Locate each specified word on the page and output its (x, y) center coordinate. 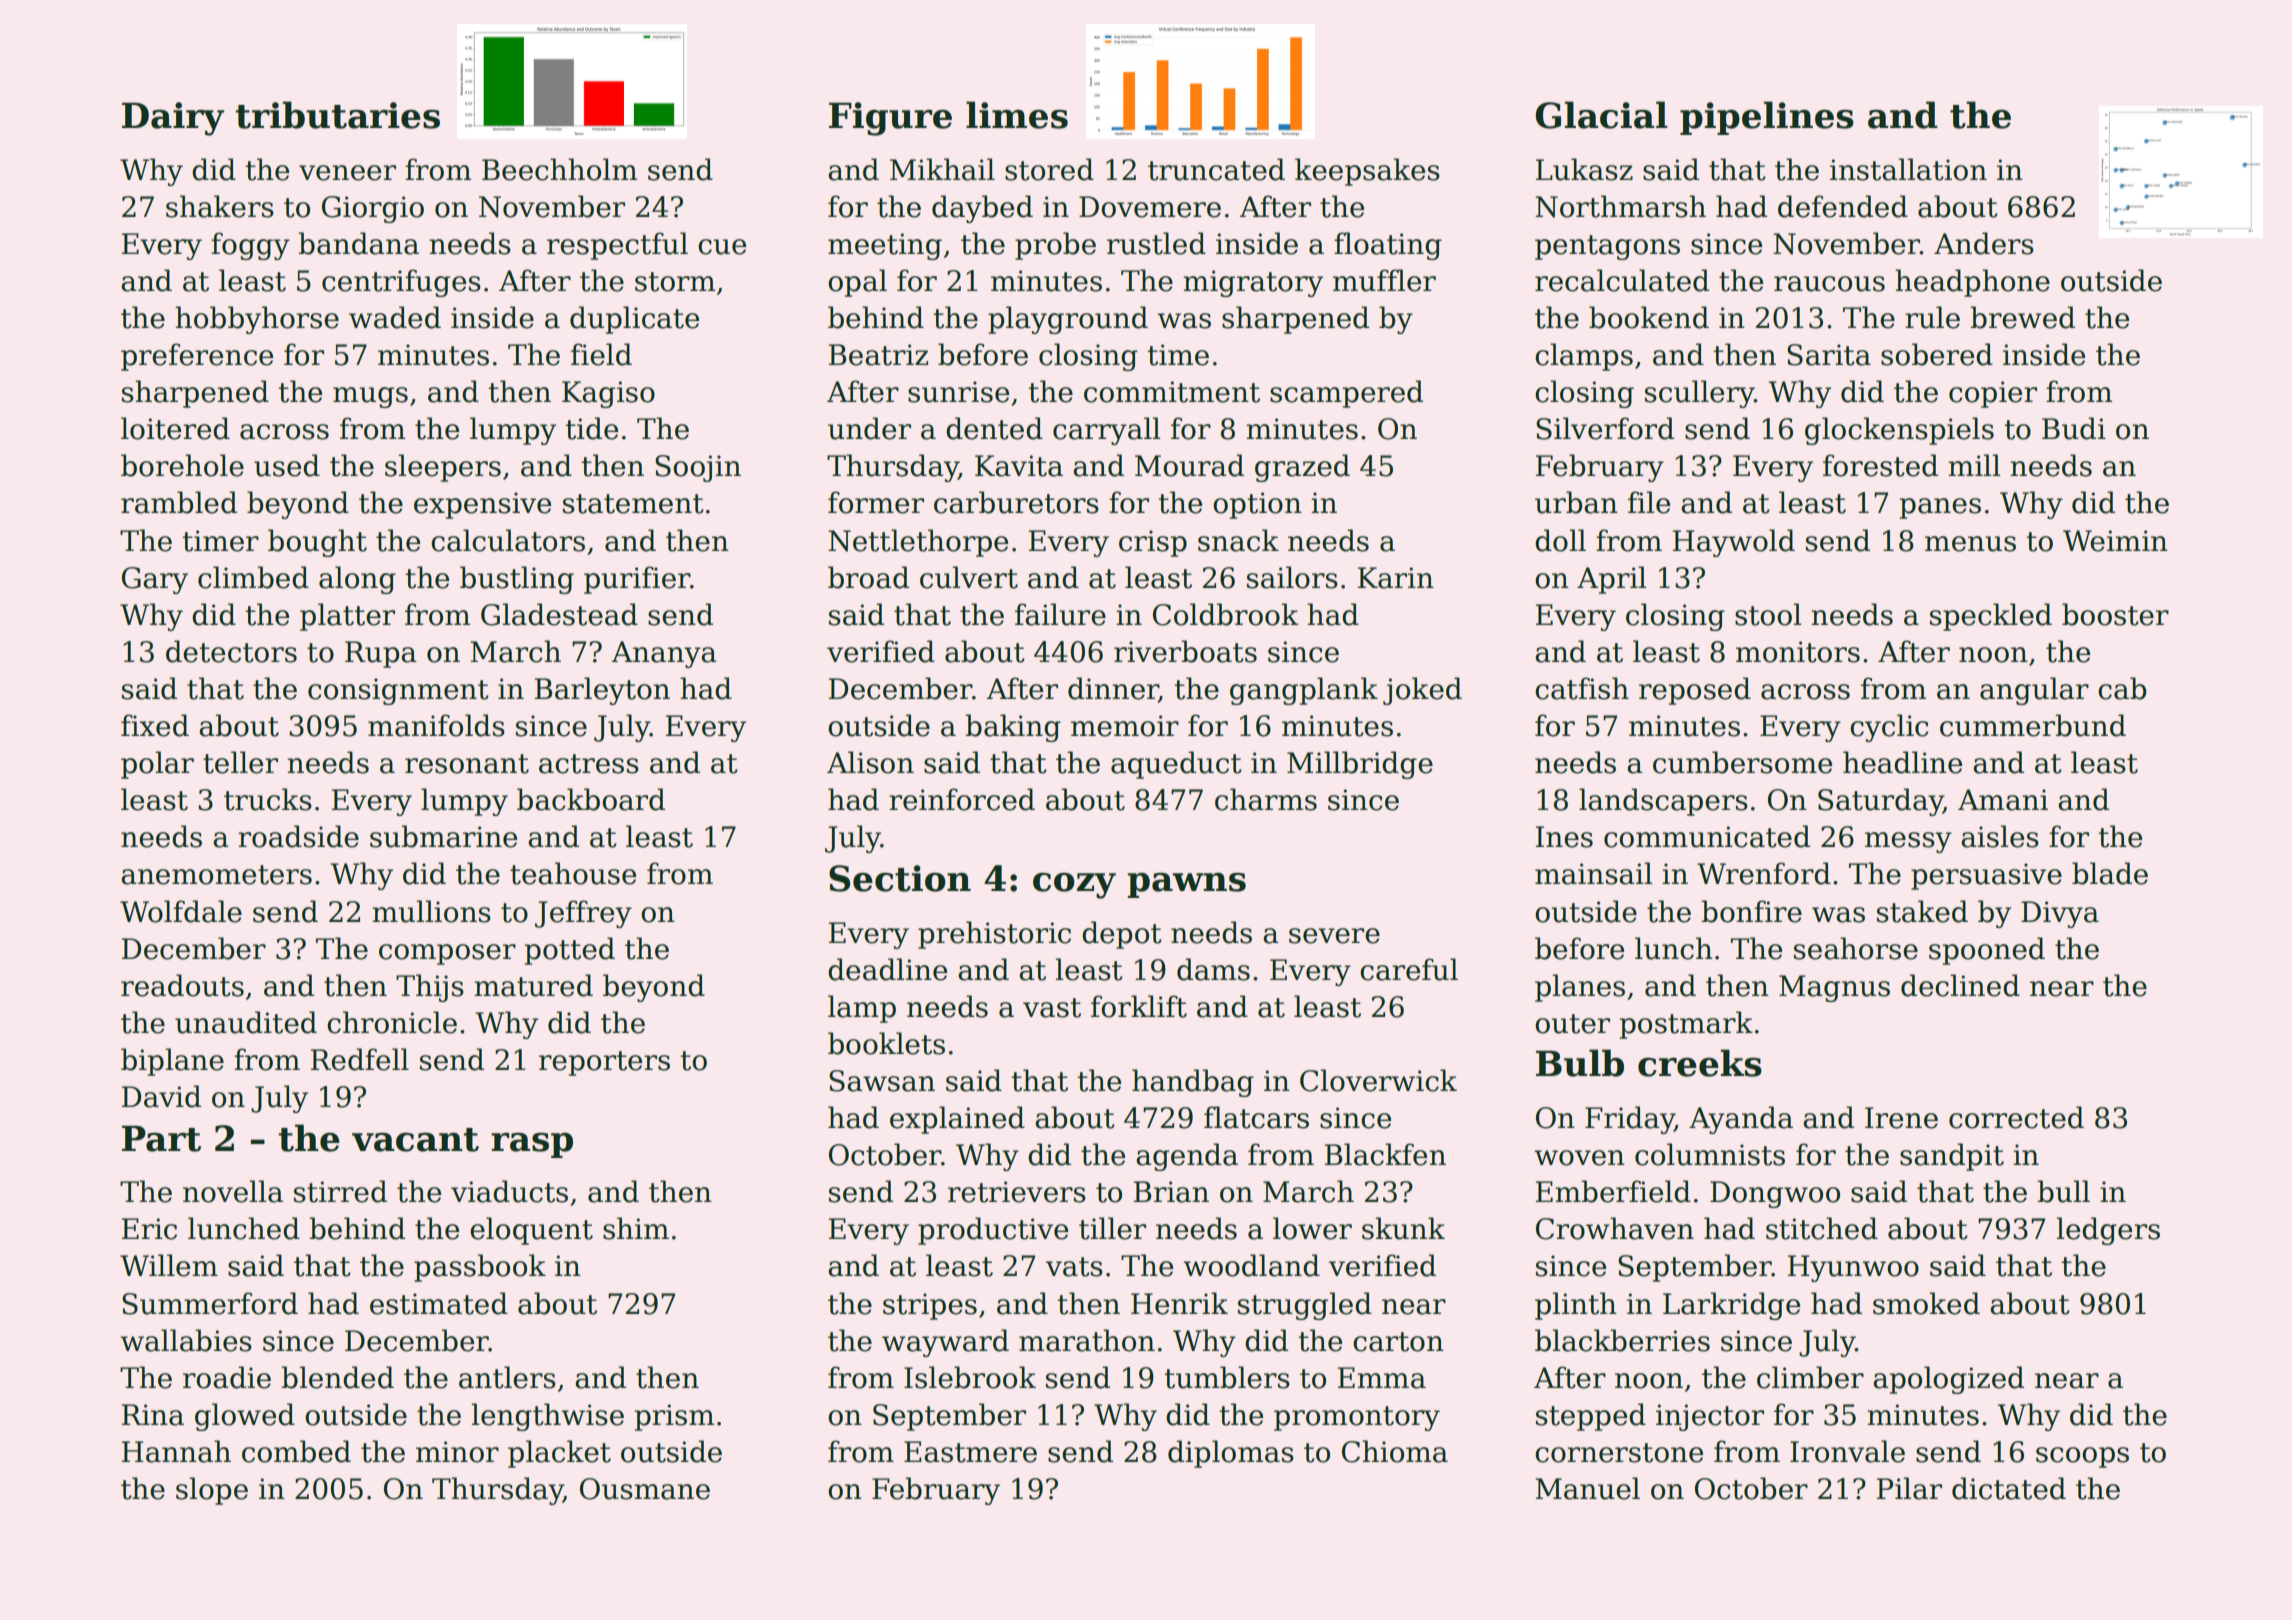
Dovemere (1150, 207)
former (876, 502)
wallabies (186, 1340)
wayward (945, 1343)
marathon (1087, 1340)
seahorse (1856, 948)
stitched (1822, 1228)
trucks (268, 799)
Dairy (173, 119)
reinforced (962, 799)
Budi (2074, 428)
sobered (1937, 354)
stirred (340, 1191)
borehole (182, 465)
